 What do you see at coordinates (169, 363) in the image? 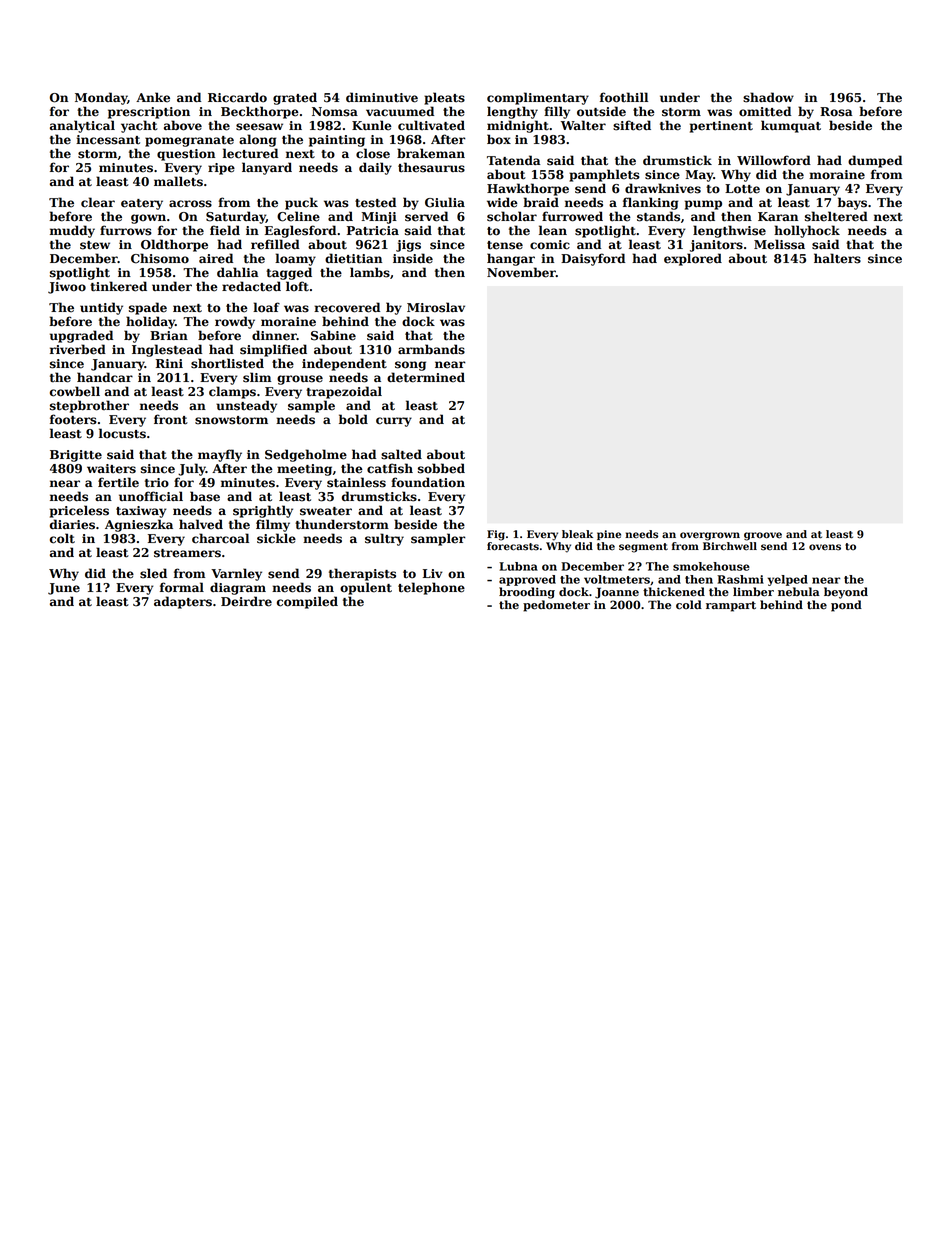
I see `Rini` at bounding box center [169, 363].
